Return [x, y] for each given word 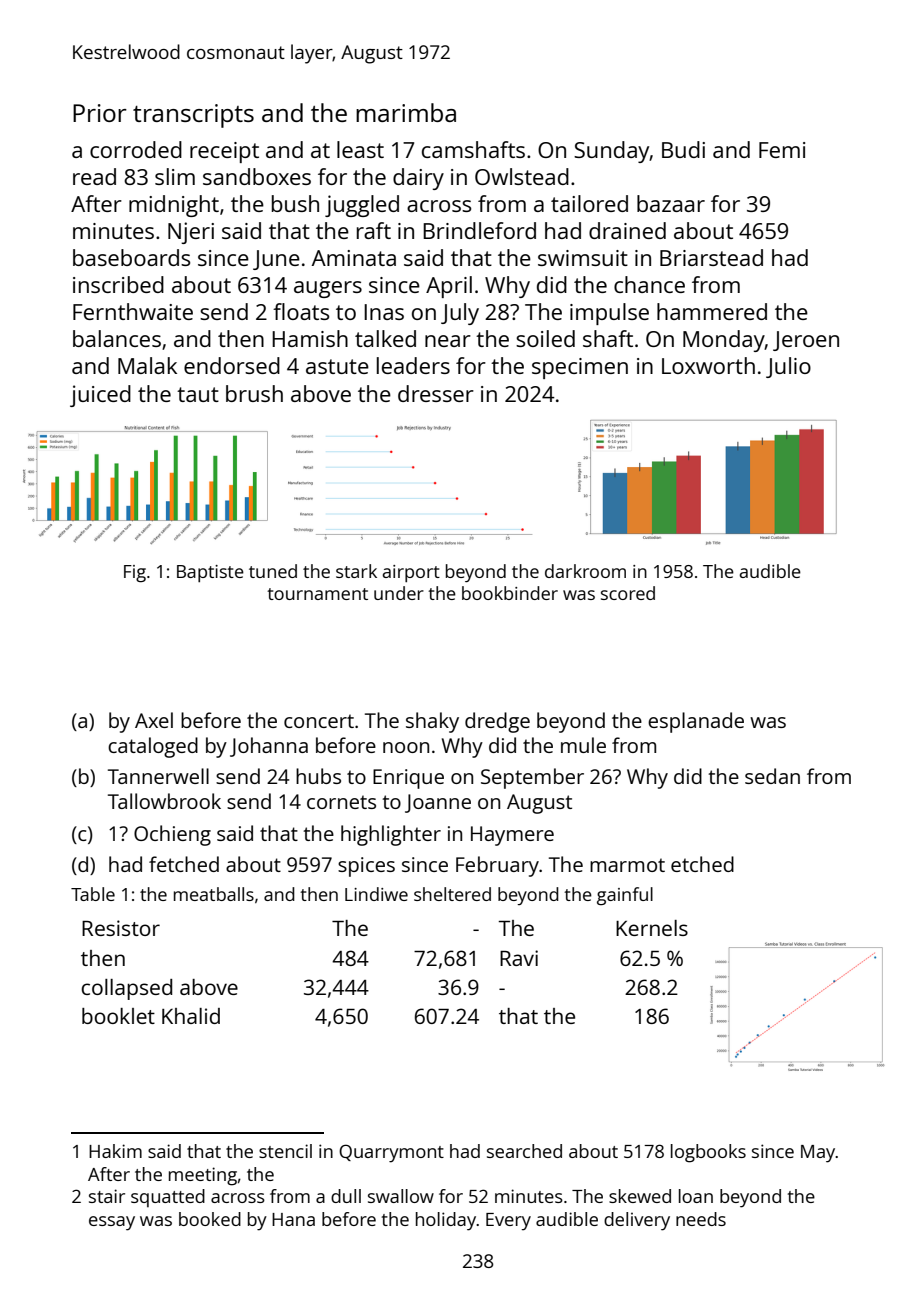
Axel [154, 720]
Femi [782, 150]
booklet [118, 1016]
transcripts [193, 116]
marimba [406, 112]
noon [406, 747]
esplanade [696, 722]
